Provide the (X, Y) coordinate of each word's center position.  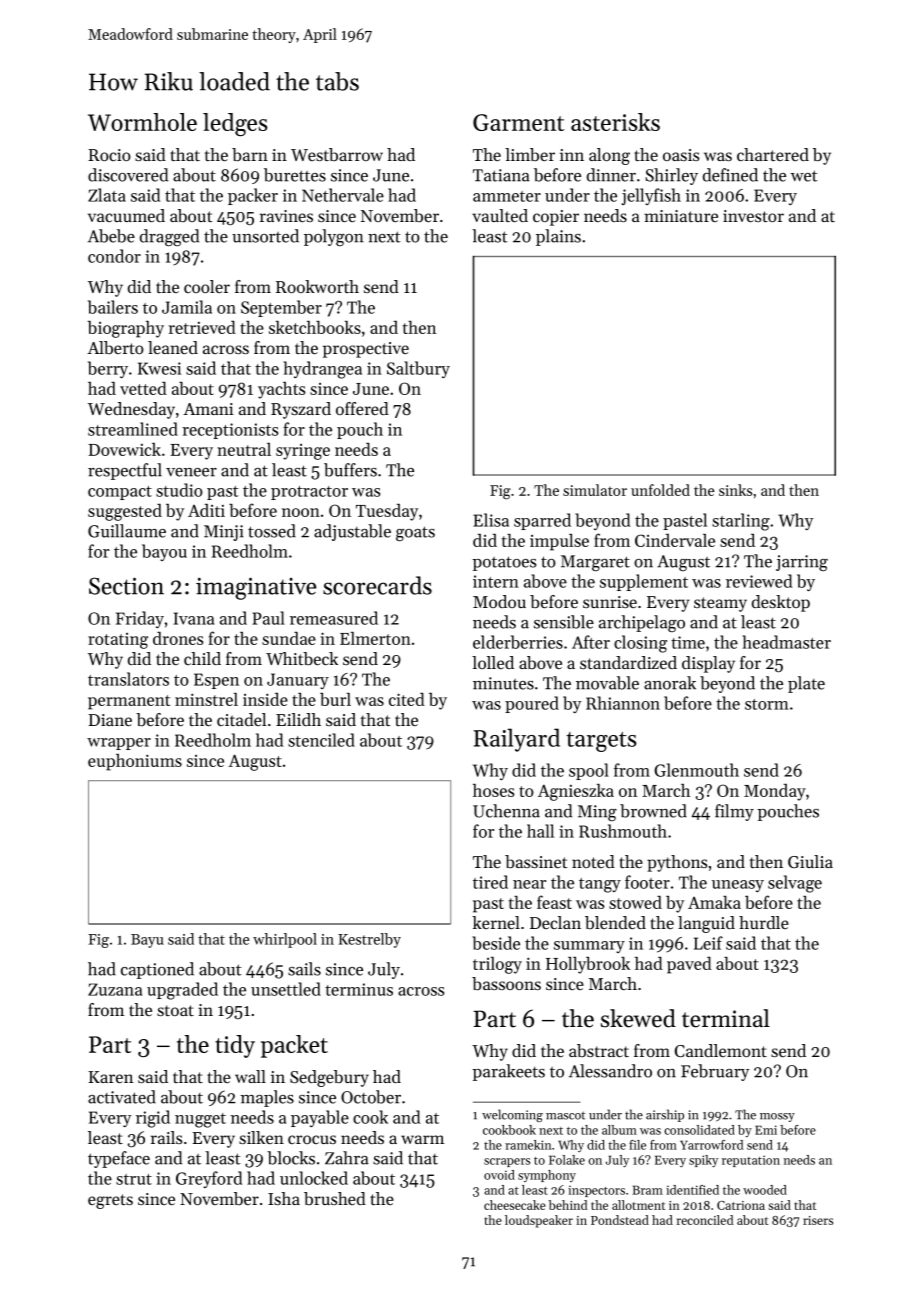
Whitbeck (302, 658)
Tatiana (501, 175)
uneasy (738, 886)
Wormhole (142, 122)
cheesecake (515, 1205)
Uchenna (506, 811)
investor (753, 216)
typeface (119, 1159)
